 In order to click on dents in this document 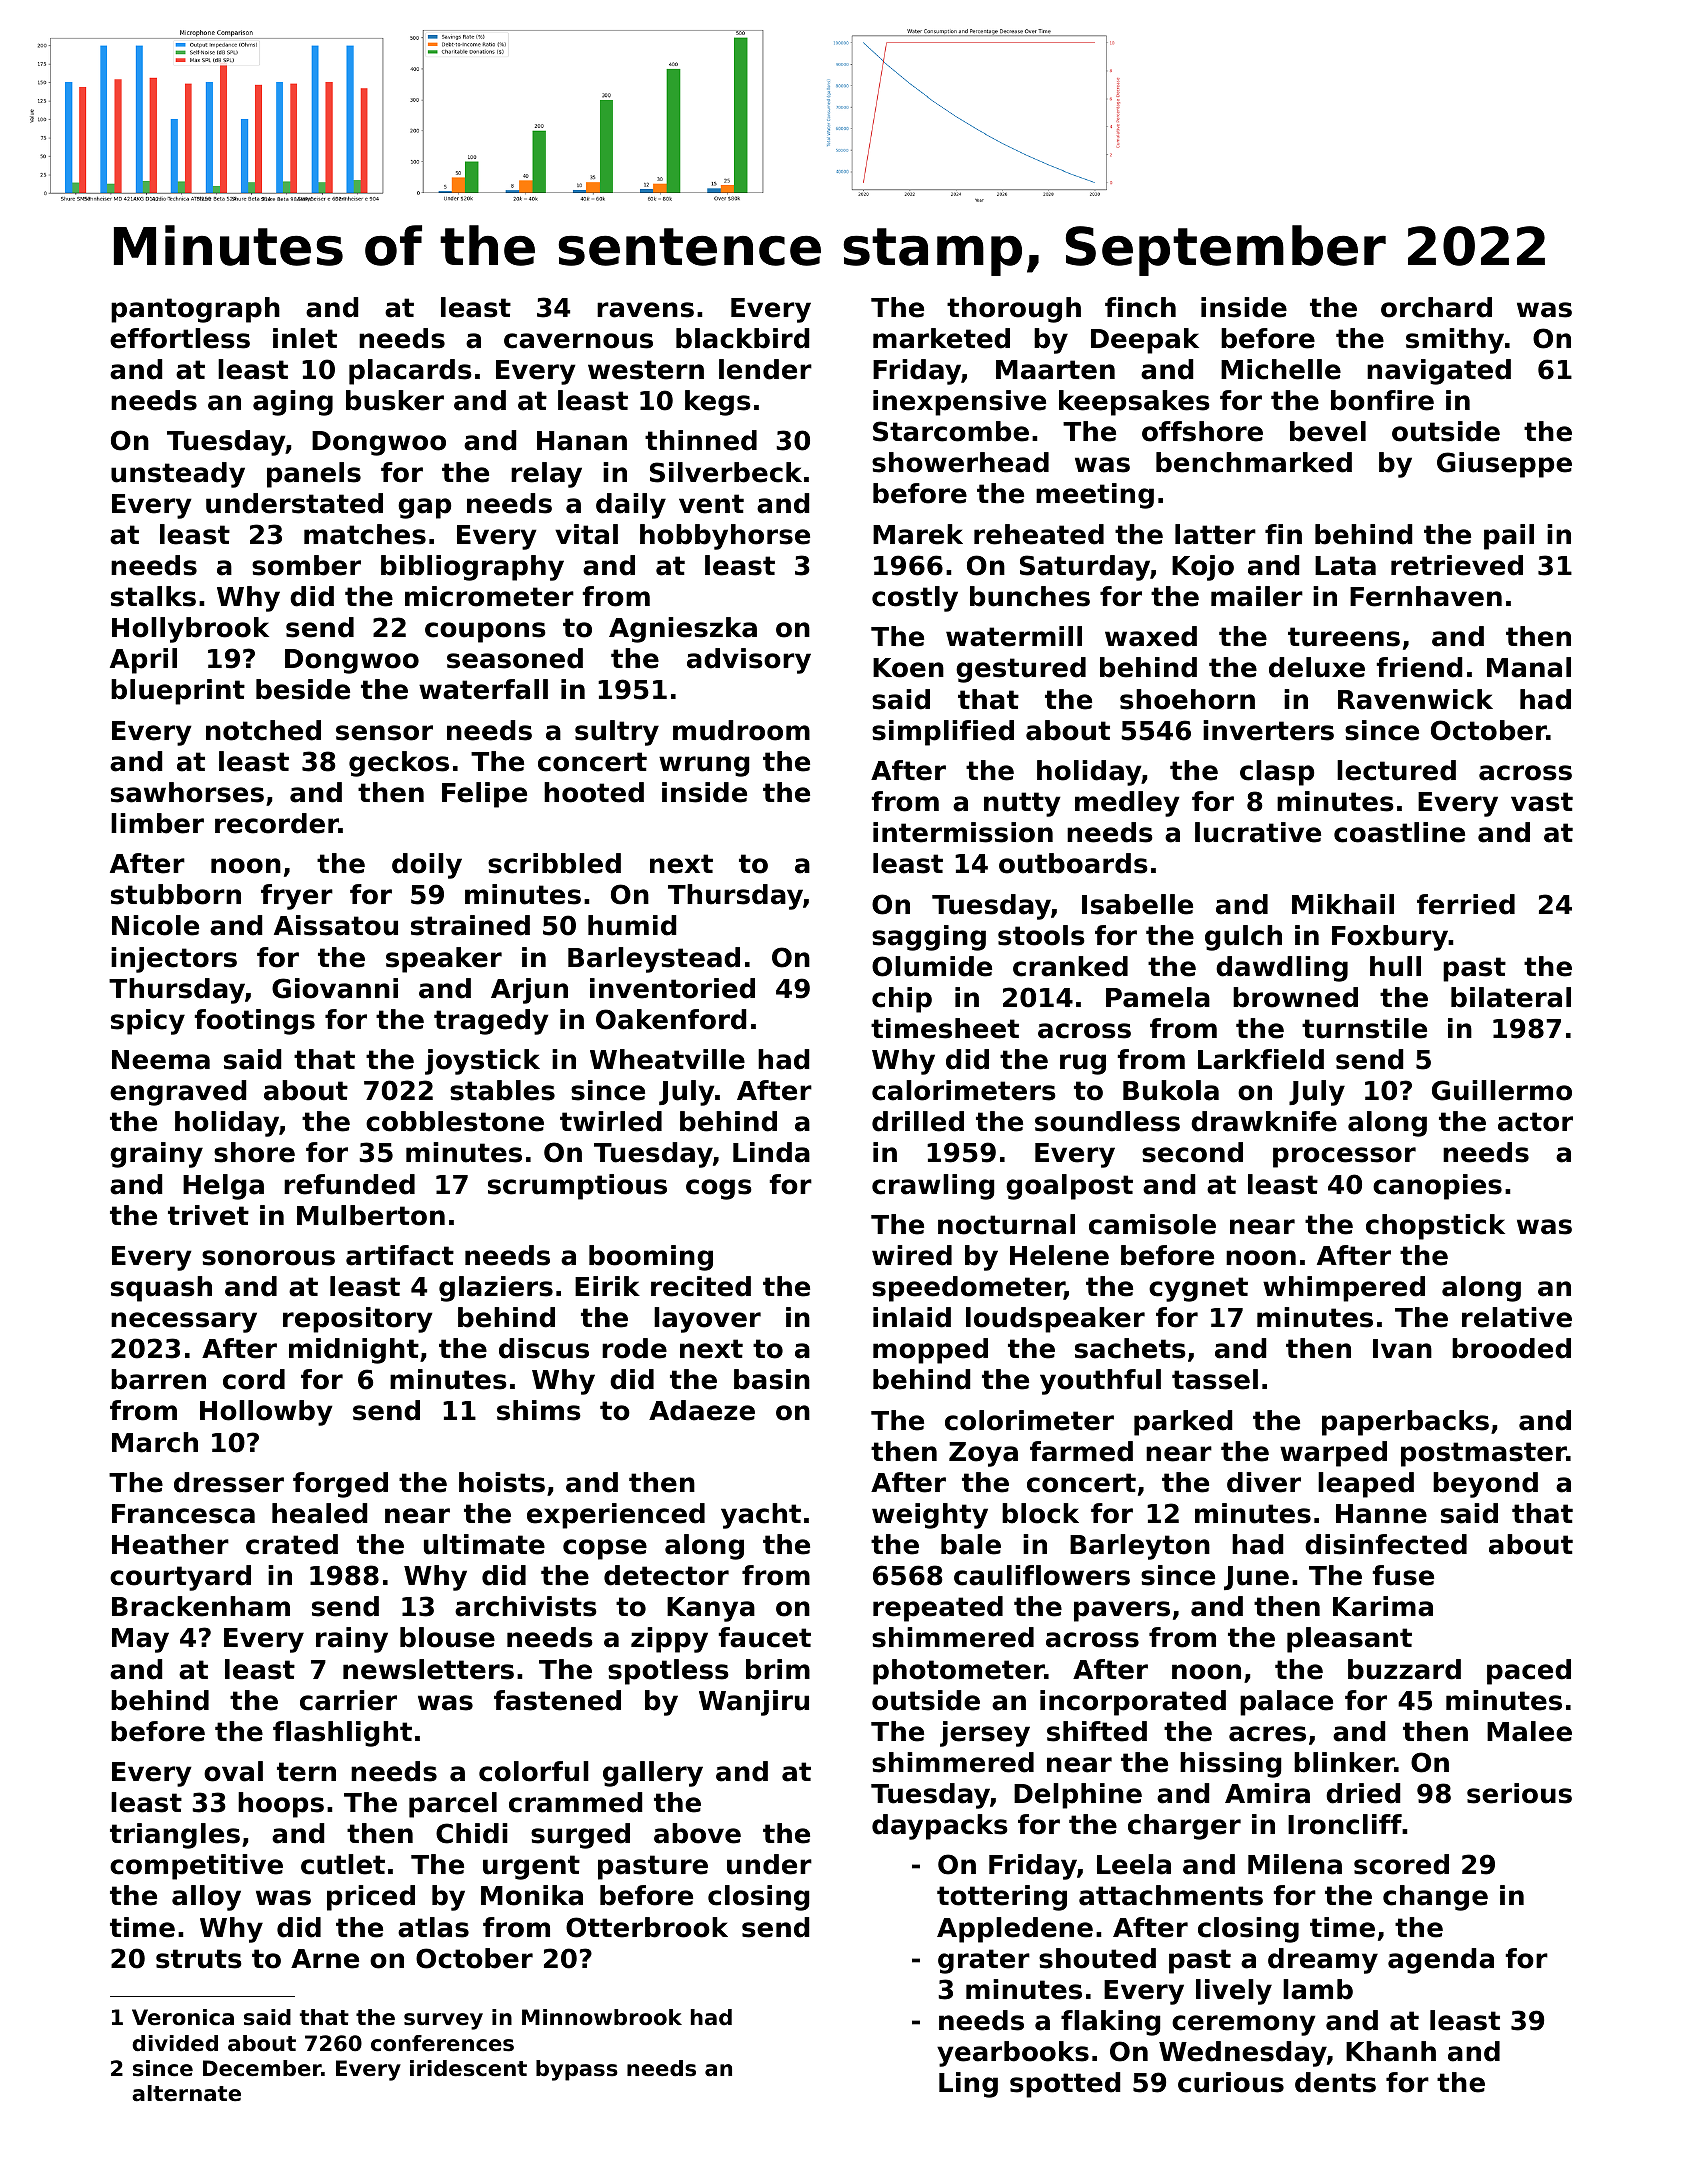, I will do `click(1335, 2082)`.
